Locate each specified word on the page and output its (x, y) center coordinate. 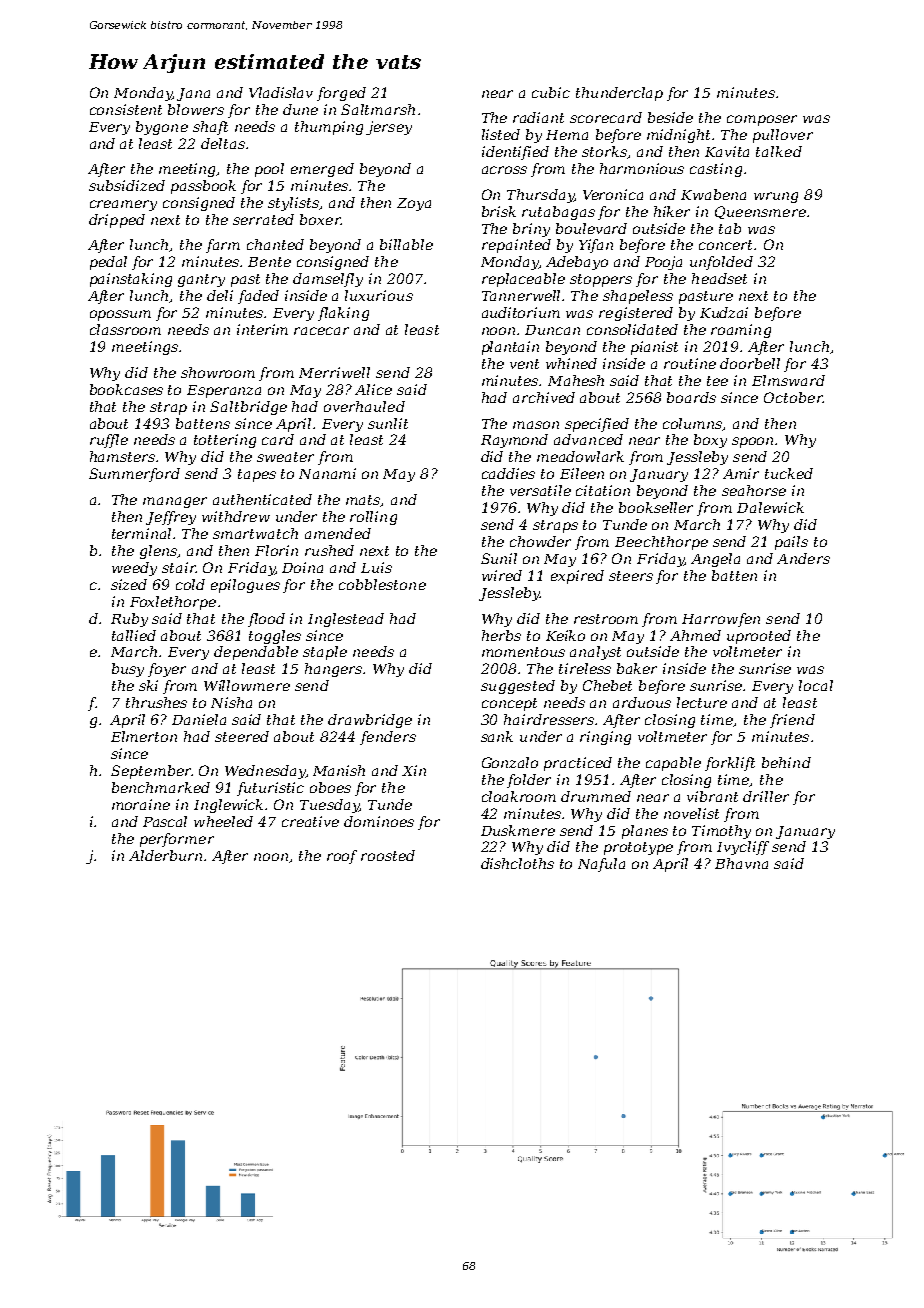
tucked (789, 473)
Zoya (414, 204)
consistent (126, 109)
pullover (783, 136)
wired (502, 575)
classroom (125, 329)
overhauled (364, 406)
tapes (257, 475)
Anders (803, 558)
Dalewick (770, 507)
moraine (141, 804)
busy (128, 670)
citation (603, 490)
